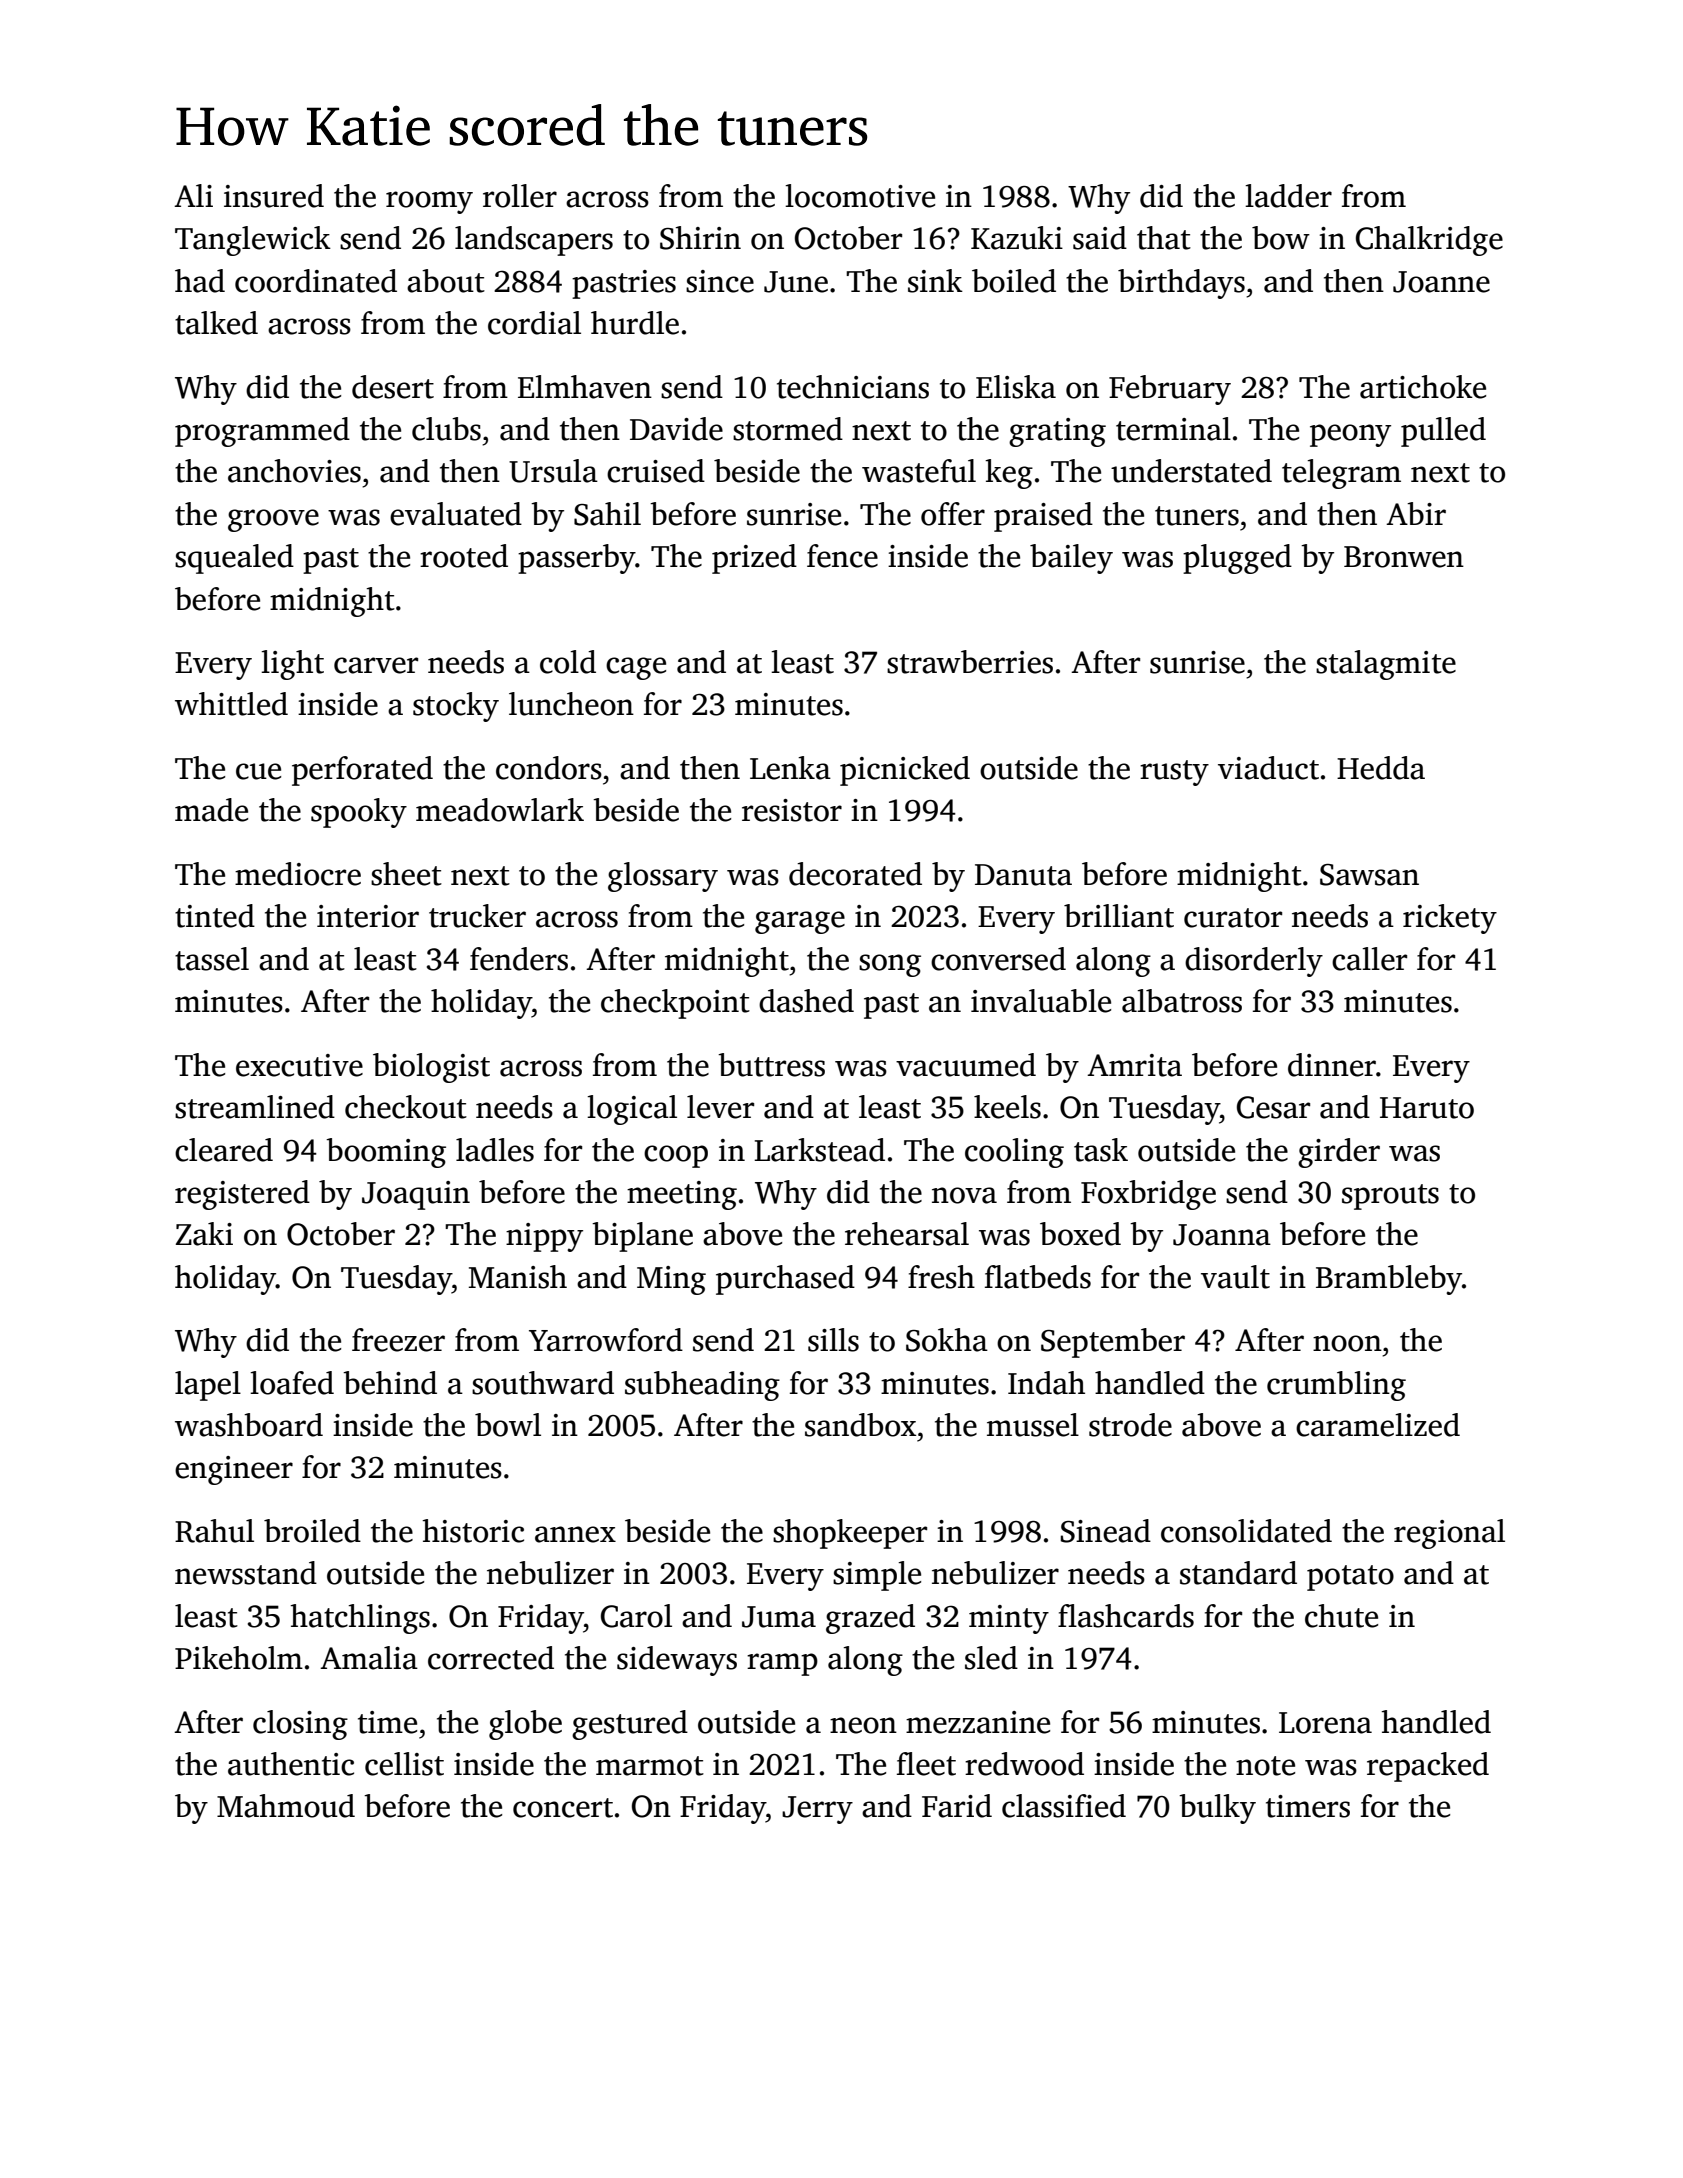 Image resolution: width=1683 pixels, height=2178 pixels. I want to click on hurdle, so click(635, 323).
